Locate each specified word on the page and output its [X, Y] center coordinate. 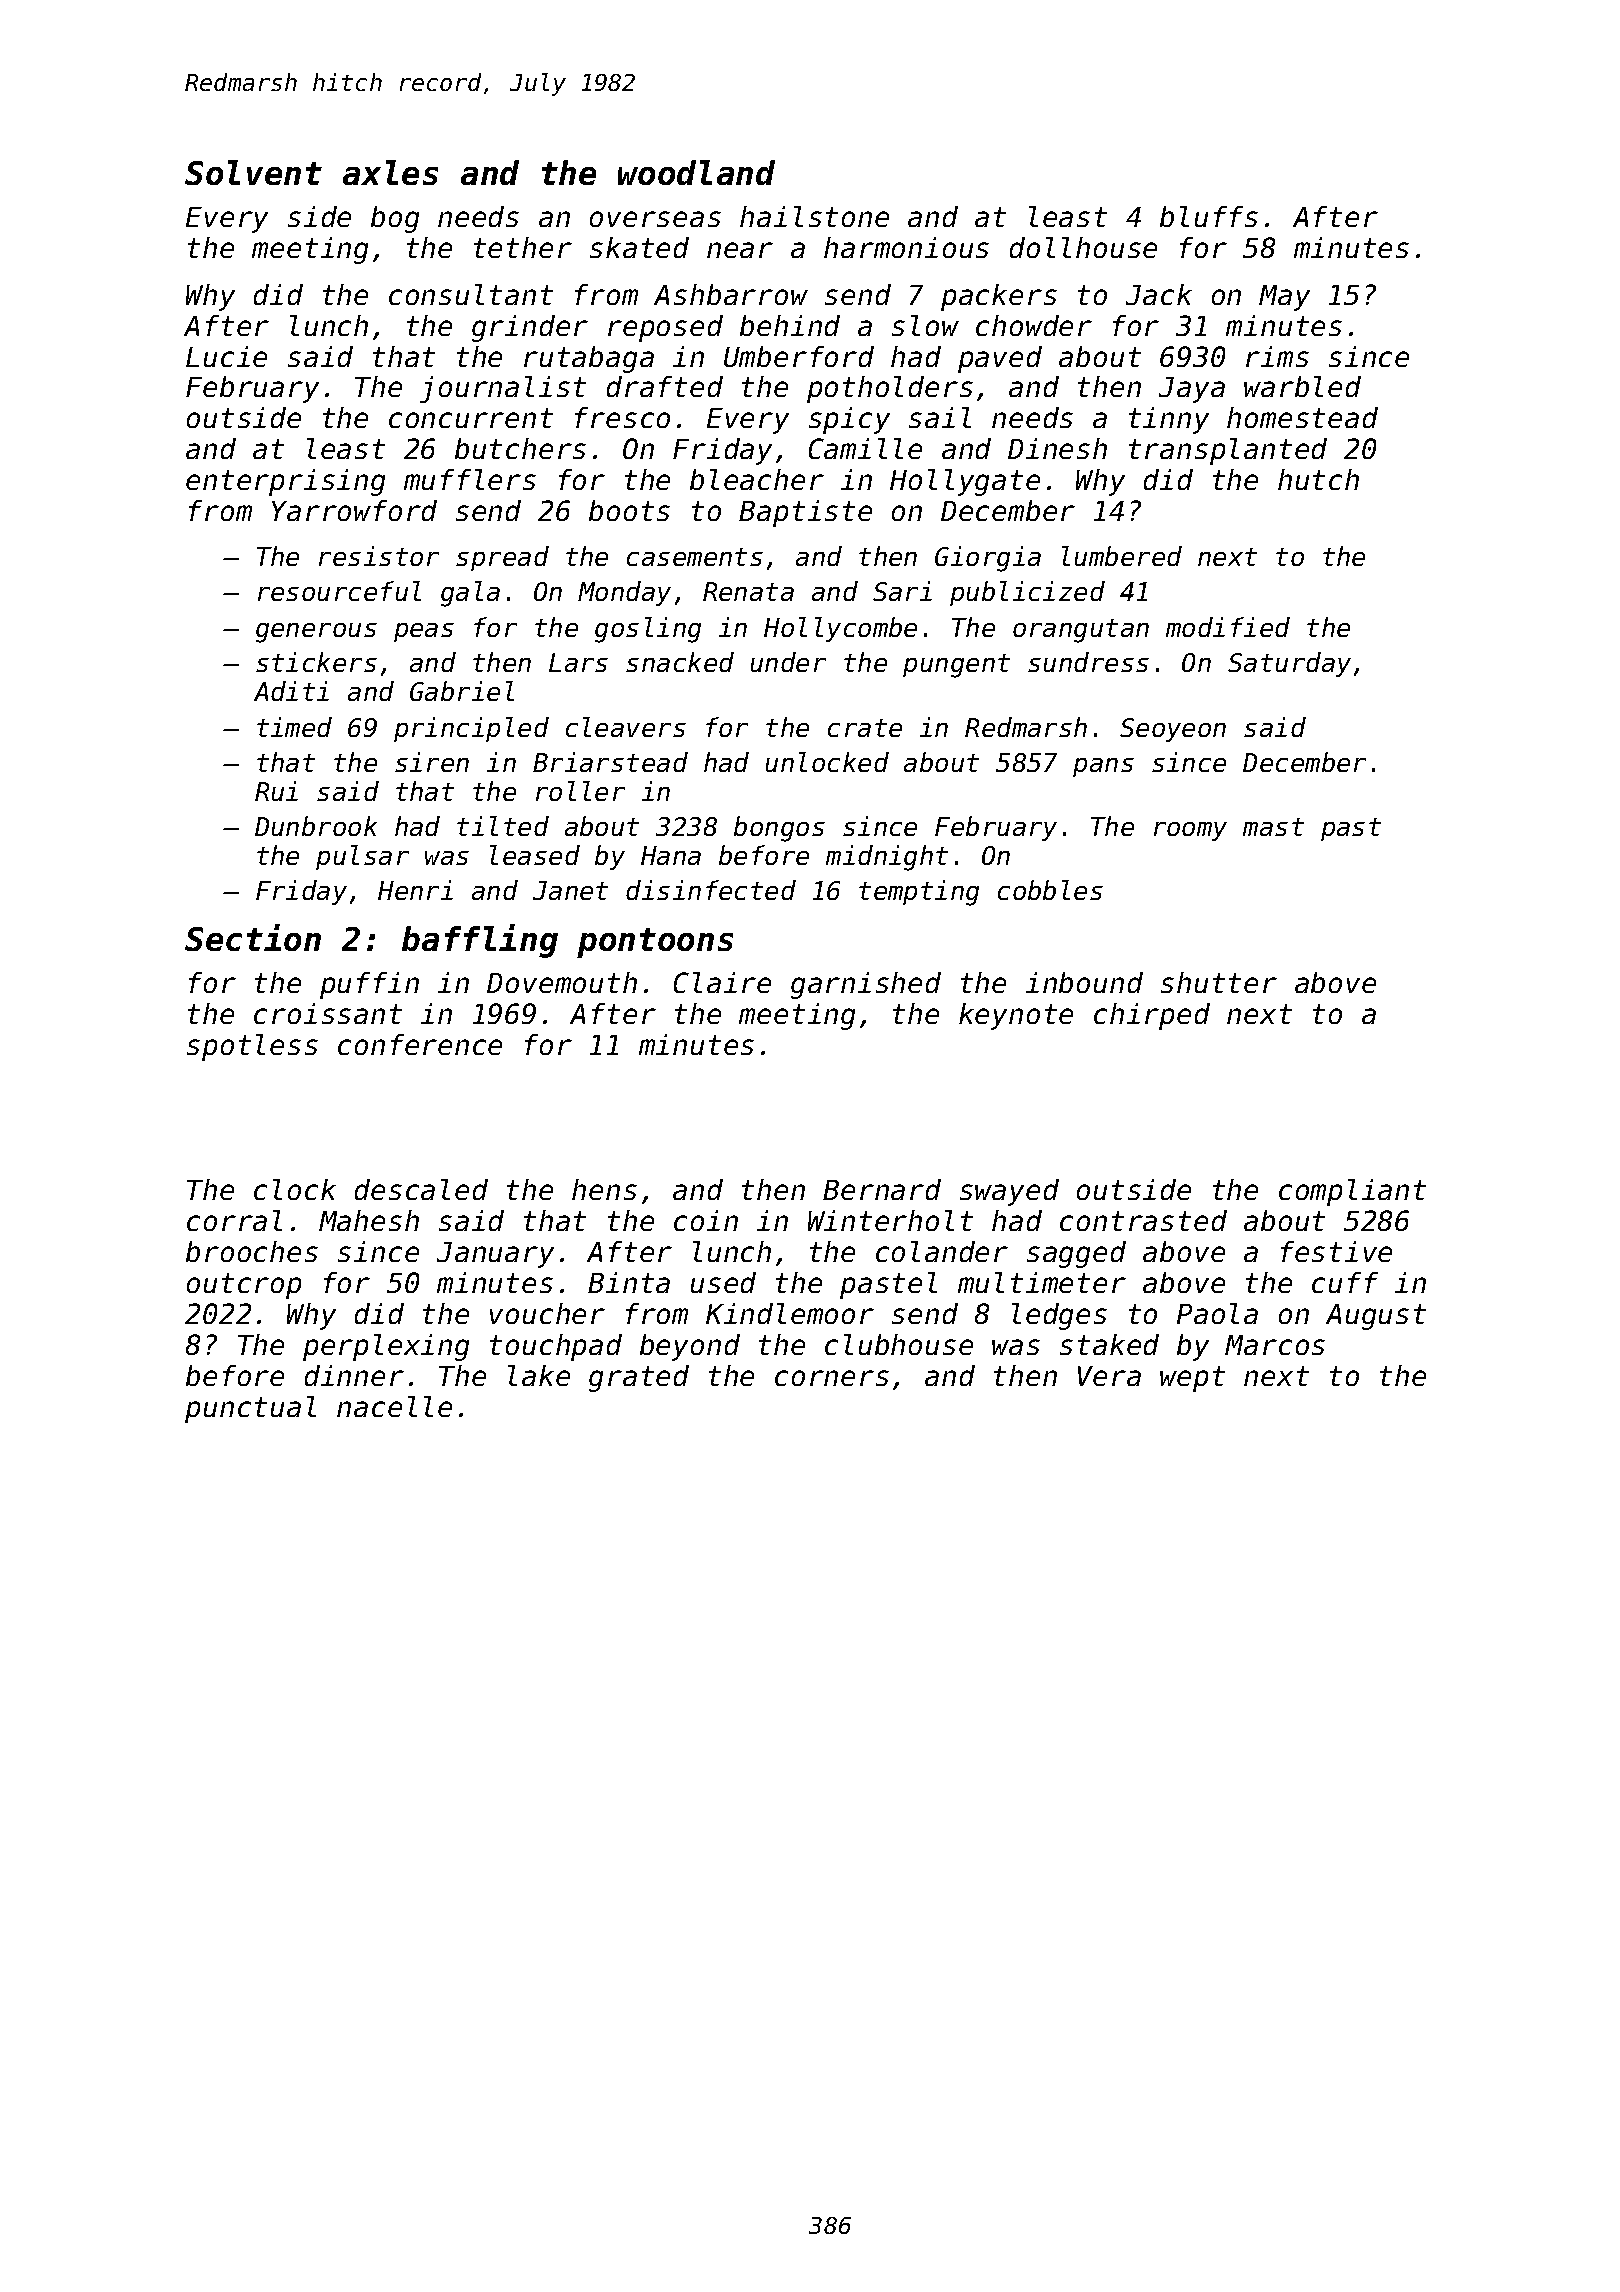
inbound [1084, 982]
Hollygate [965, 482]
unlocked [827, 762]
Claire [722, 982]
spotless [252, 1047]
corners [832, 1378]
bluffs [1209, 216]
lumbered [1122, 556]
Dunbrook [316, 826]
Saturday [1289, 664]
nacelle [394, 1406]
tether [523, 247]
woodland [696, 172]
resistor [379, 556]
